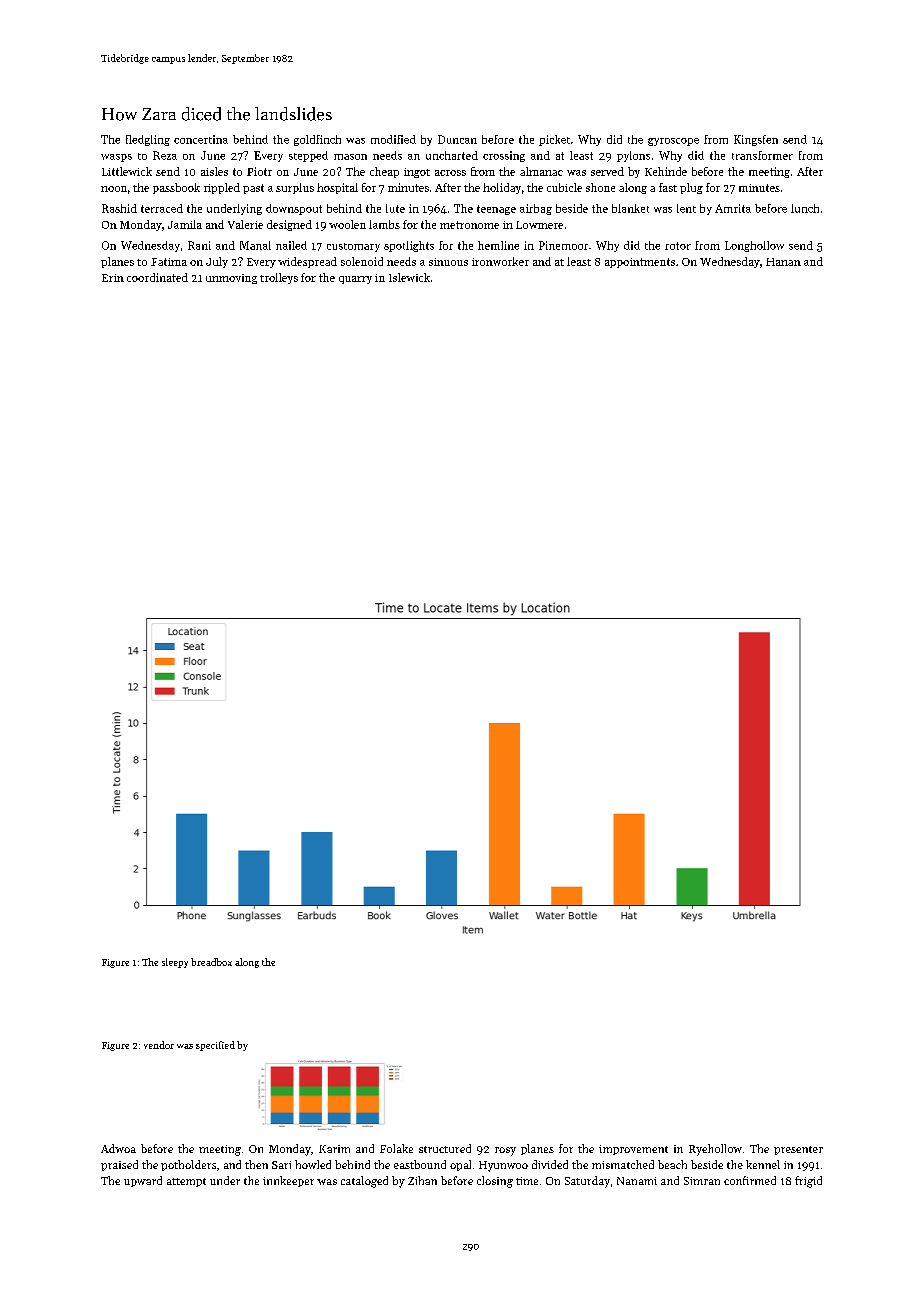 This screenshot has height=1308, width=924. I want to click on goldfinch, so click(317, 140).
